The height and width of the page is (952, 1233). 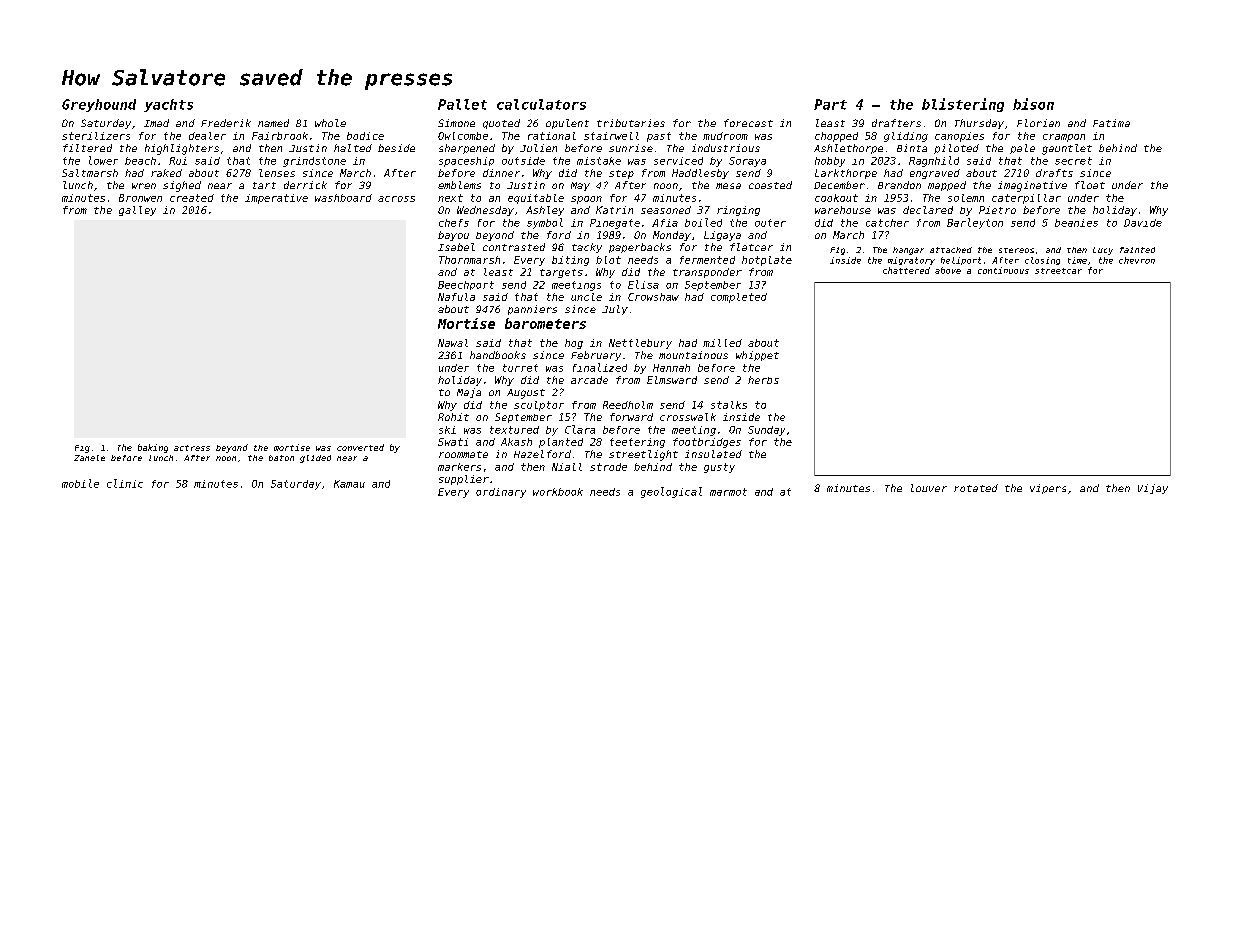 I want to click on Nawal, so click(x=453, y=343).
